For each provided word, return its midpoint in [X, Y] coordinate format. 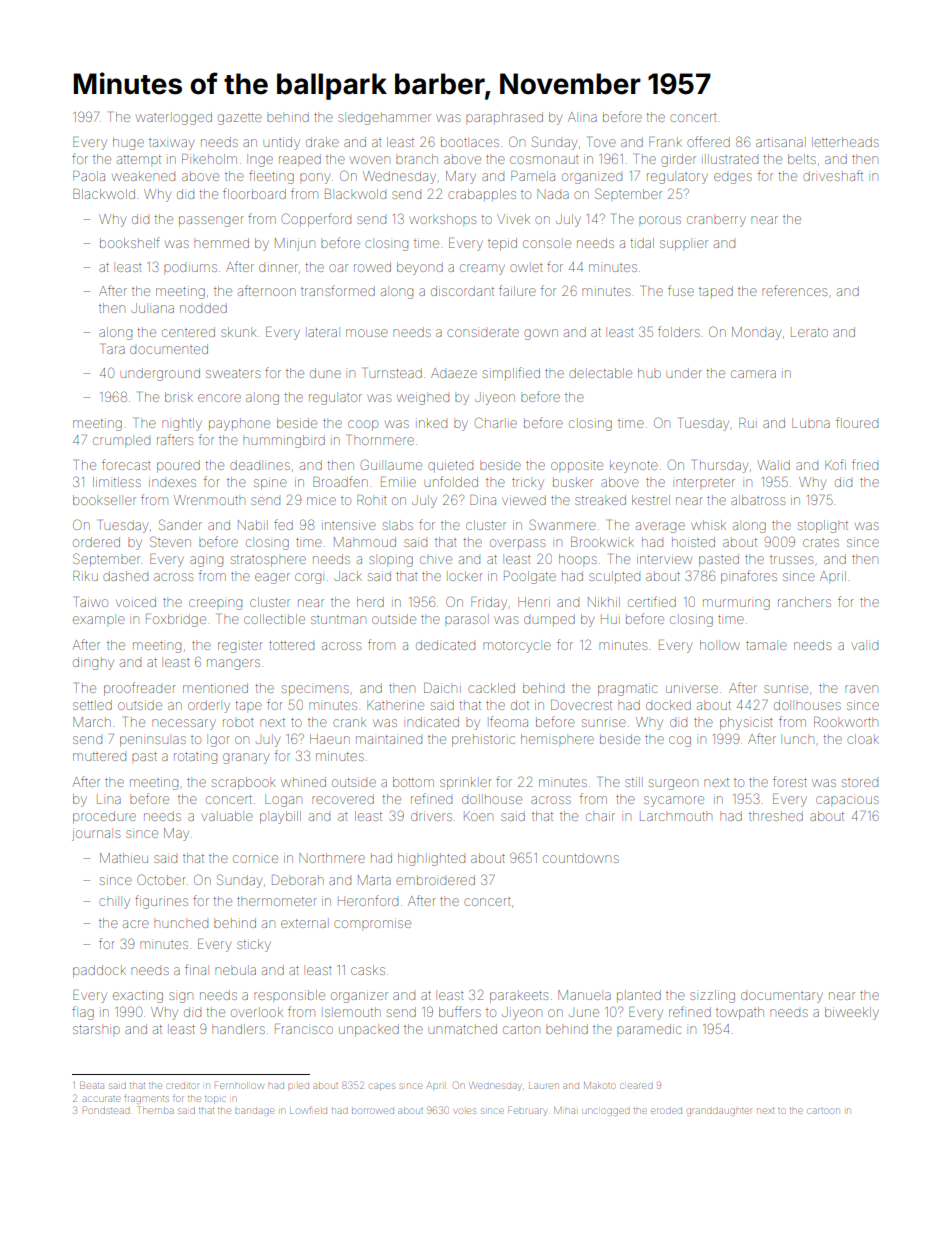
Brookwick [602, 542]
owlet [526, 268]
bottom [413, 782]
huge [128, 143]
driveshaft [833, 175]
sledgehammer [384, 119]
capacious [847, 800]
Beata [92, 1085]
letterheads [846, 142]
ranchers [804, 602]
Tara [113, 349]
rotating [195, 758]
